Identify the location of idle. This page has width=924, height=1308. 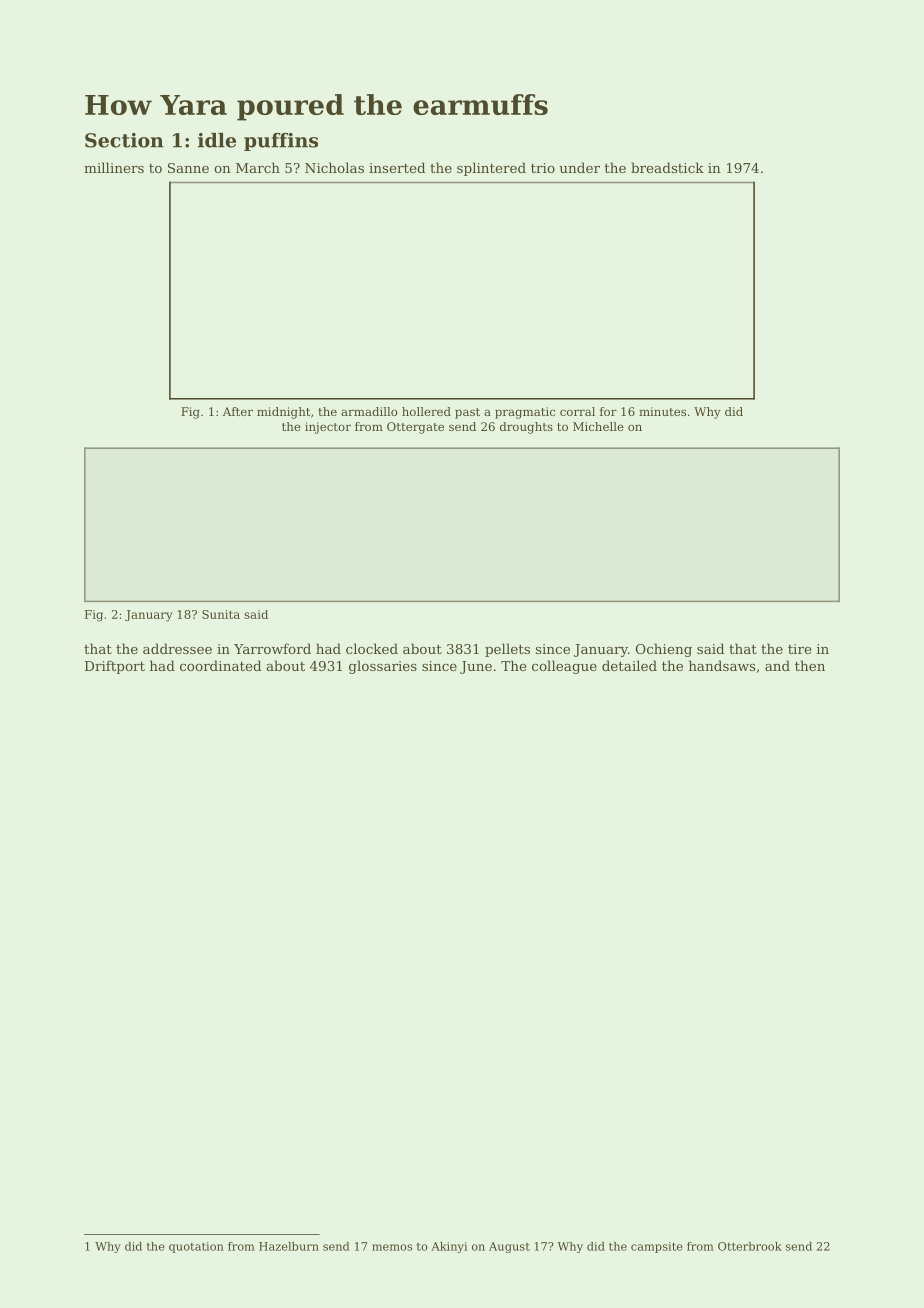
(217, 140).
